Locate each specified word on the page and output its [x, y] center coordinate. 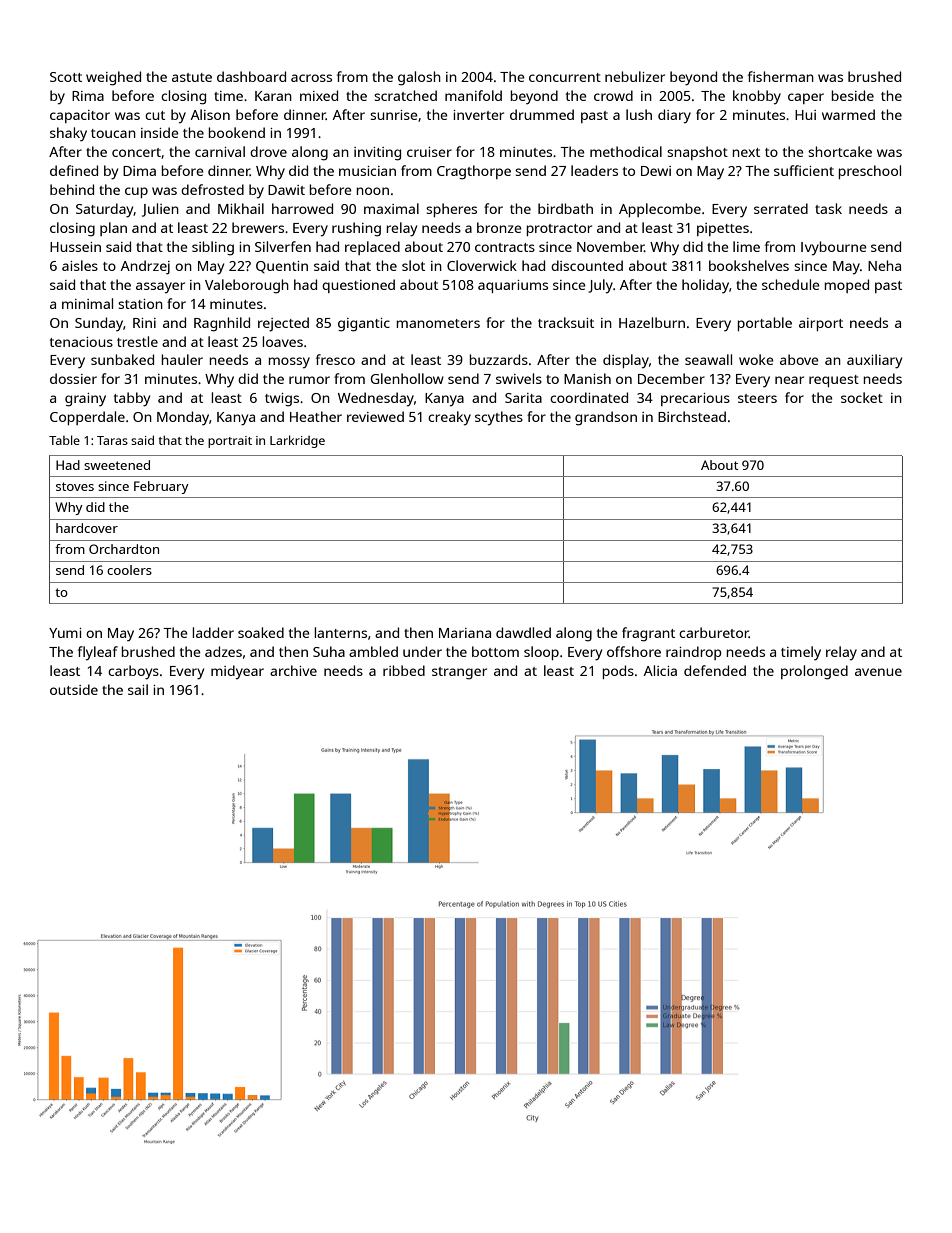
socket [862, 397]
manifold [473, 95]
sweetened [117, 465]
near [789, 380]
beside [853, 95]
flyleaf [98, 653]
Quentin [282, 267]
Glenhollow [407, 378]
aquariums [513, 286]
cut [155, 115]
